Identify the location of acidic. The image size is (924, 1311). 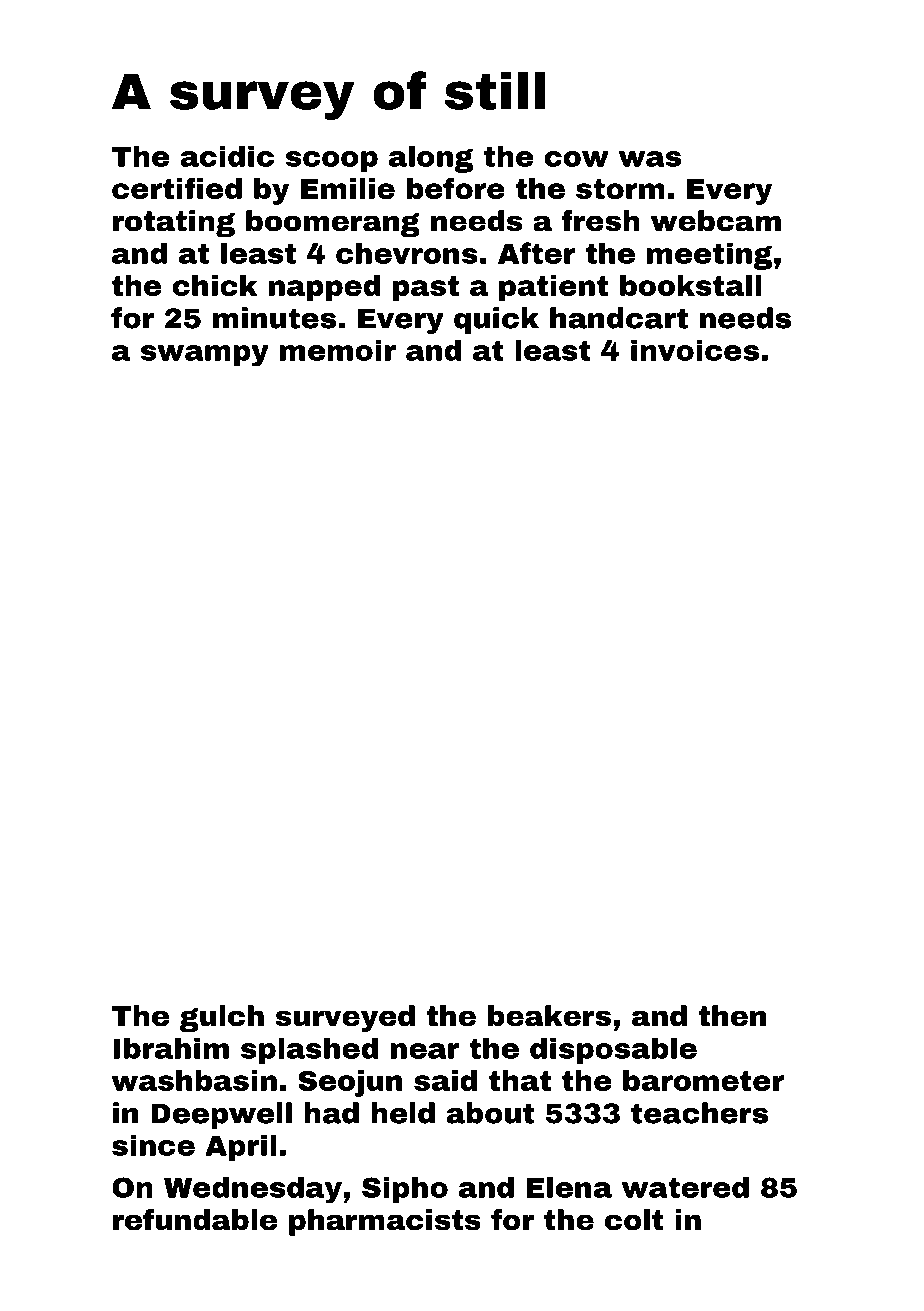
(227, 156).
